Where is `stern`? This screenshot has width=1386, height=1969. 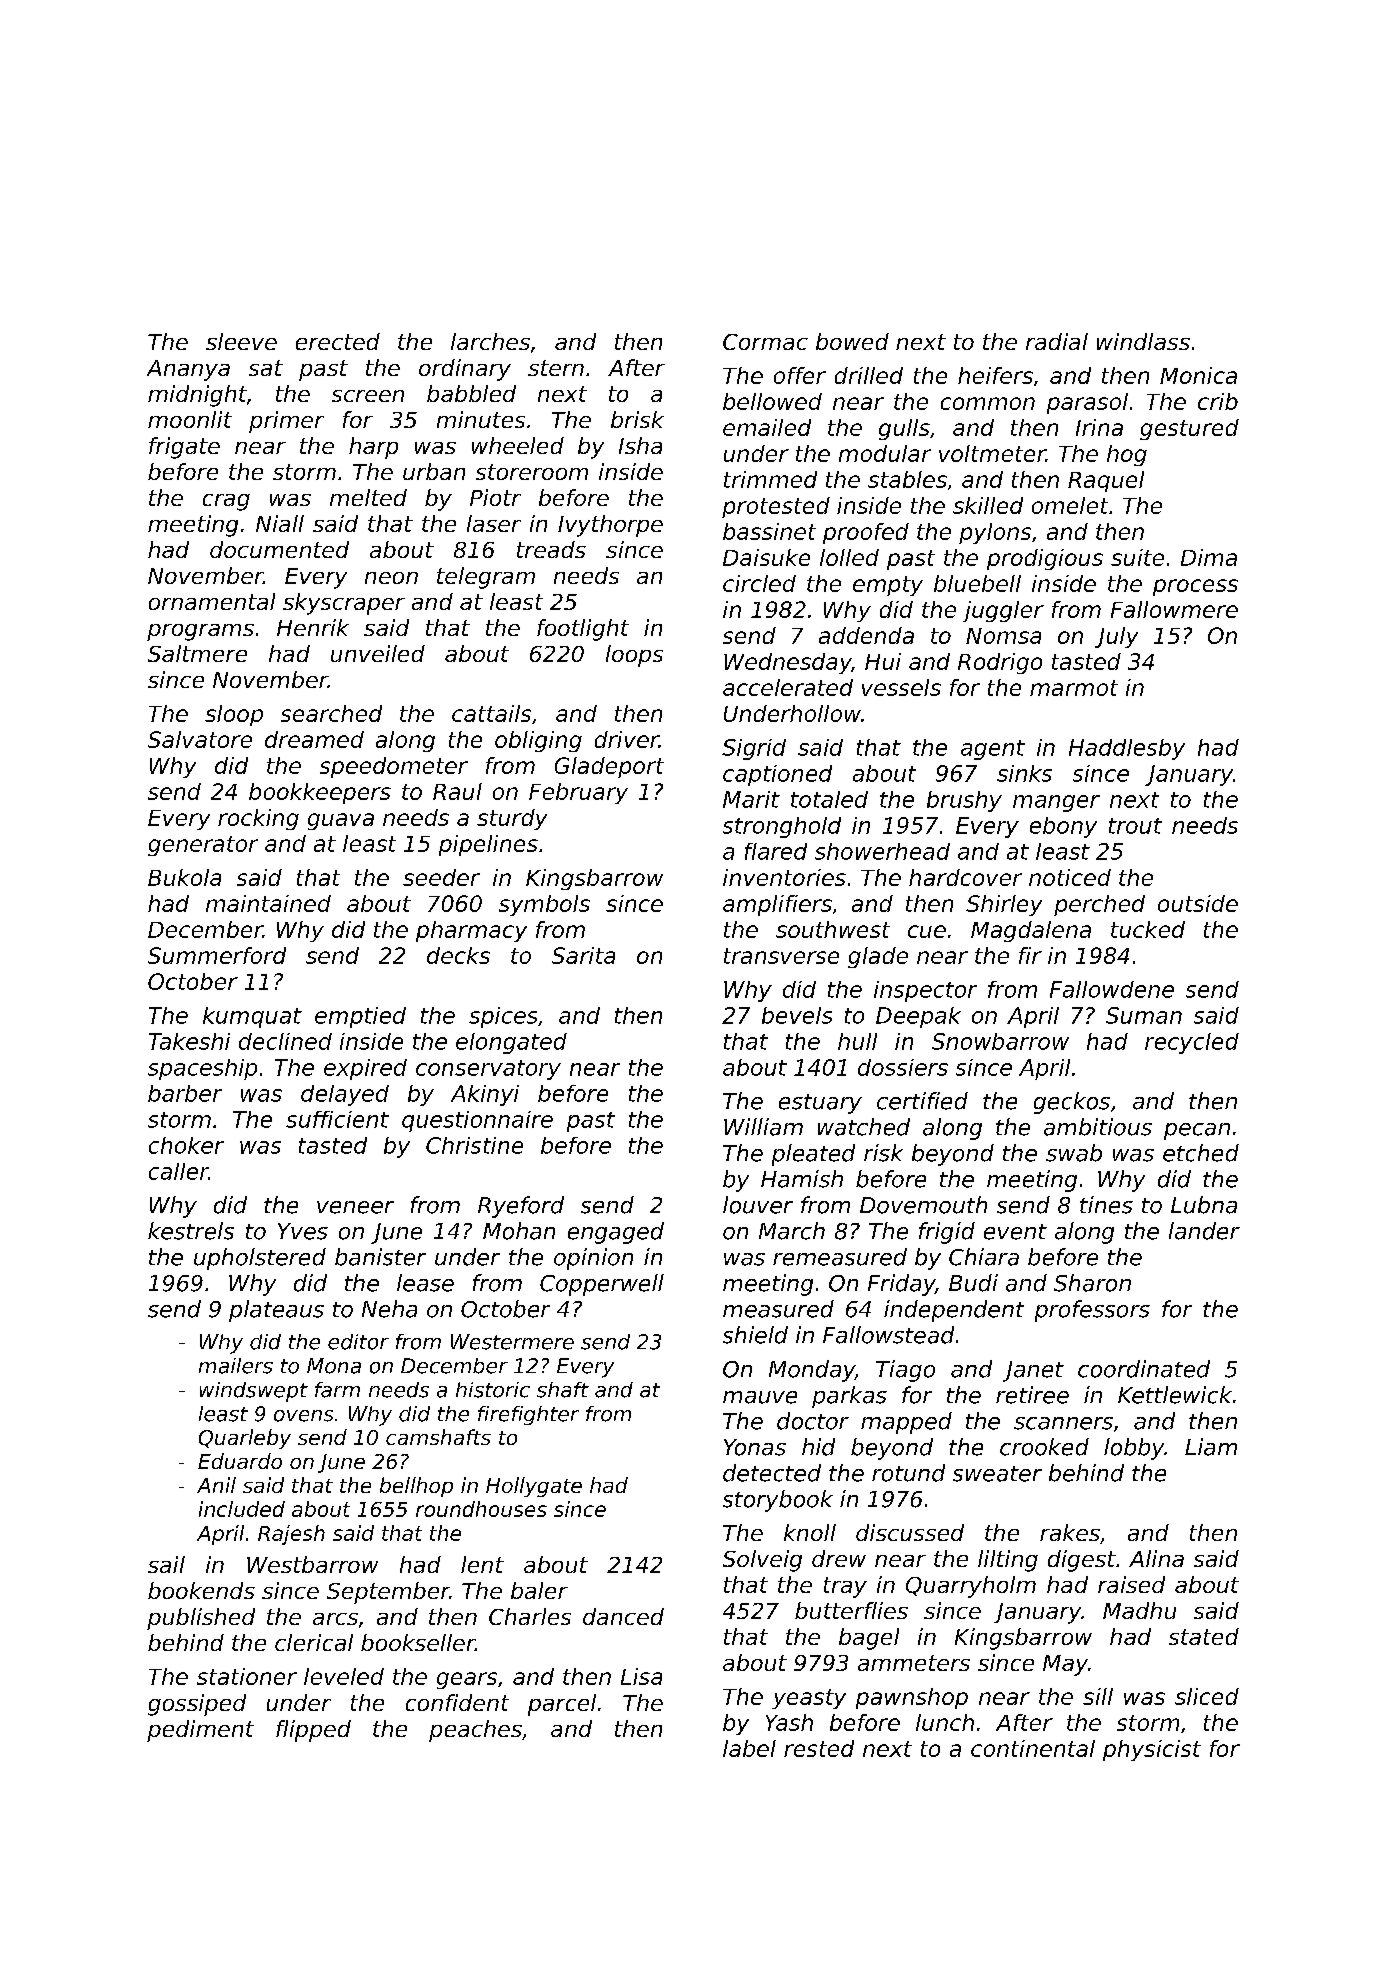
stern is located at coordinates (556, 368).
